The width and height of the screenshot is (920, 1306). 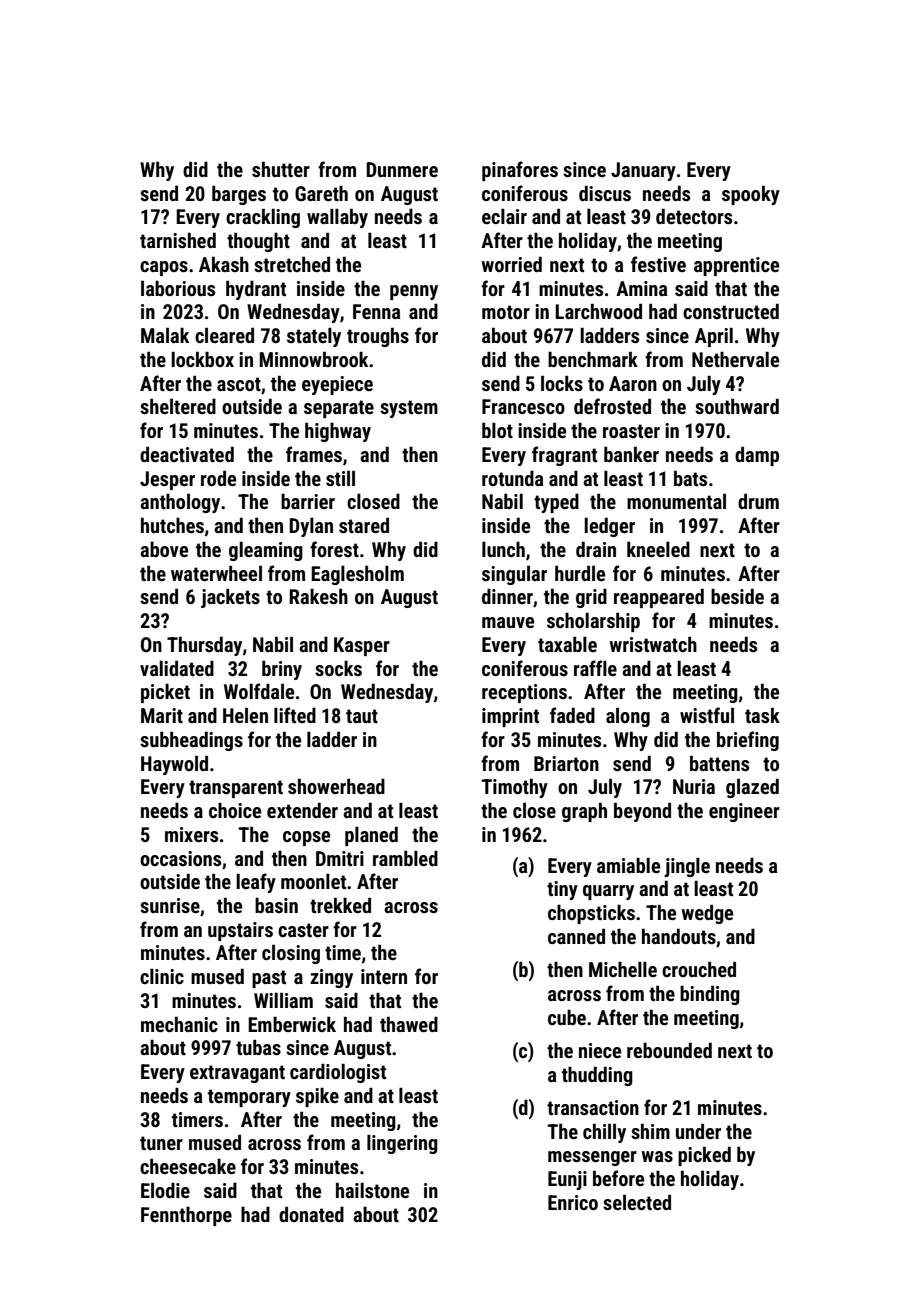 What do you see at coordinates (637, 1202) in the screenshot?
I see `selected` at bounding box center [637, 1202].
